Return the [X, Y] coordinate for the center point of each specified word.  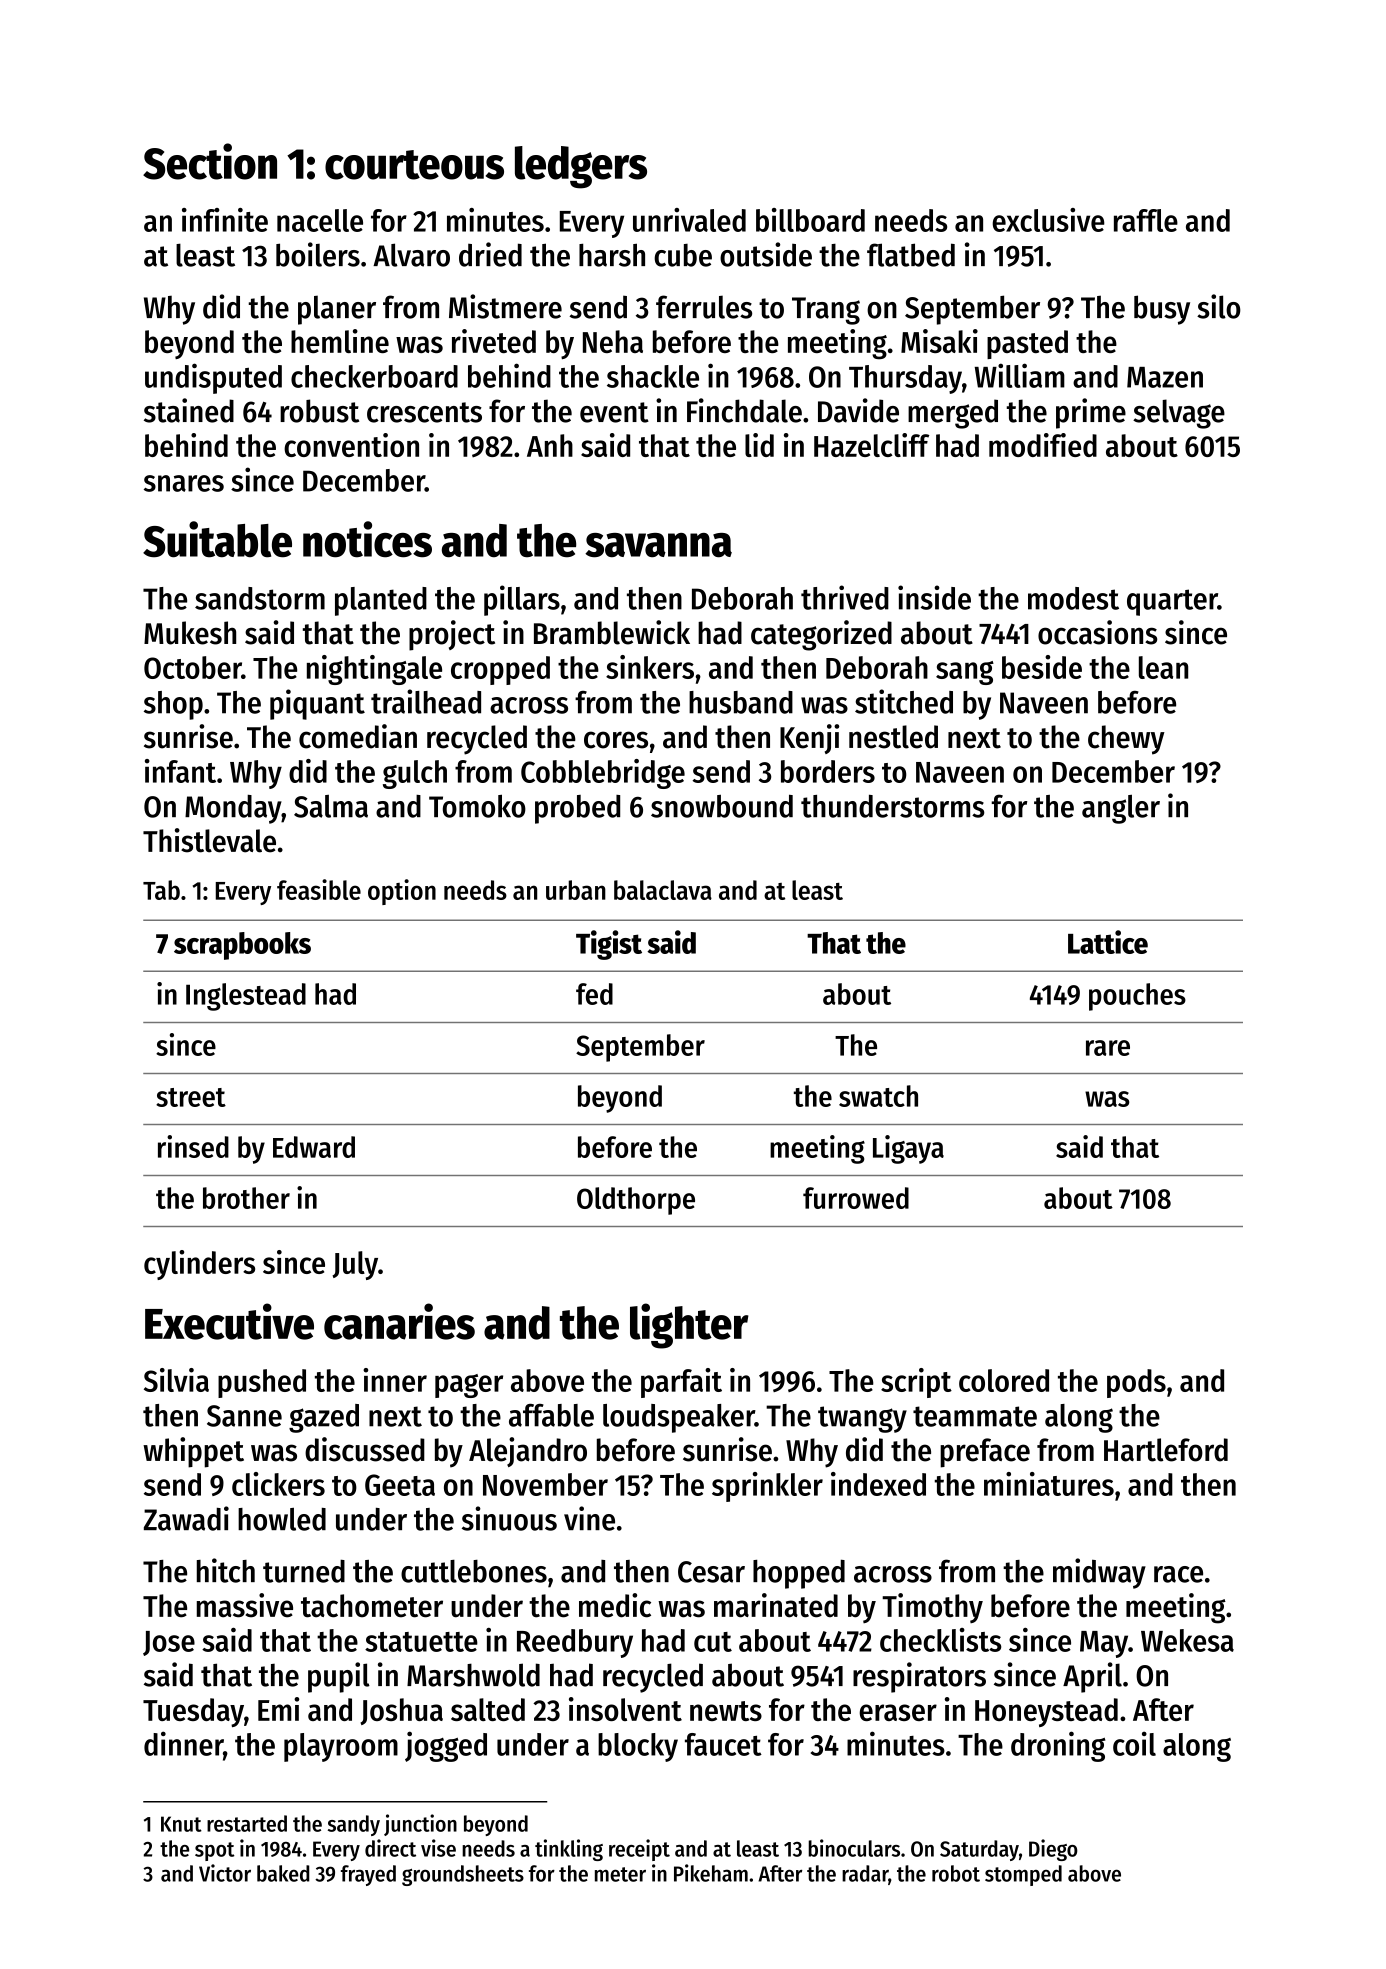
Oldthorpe [636, 1201]
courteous [414, 165]
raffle [1146, 220]
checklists [940, 1640]
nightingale [374, 670]
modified [1043, 445]
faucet [723, 1744]
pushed [262, 1383]
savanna [658, 545]
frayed [368, 1875]
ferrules [704, 307]
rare [1108, 1048]
